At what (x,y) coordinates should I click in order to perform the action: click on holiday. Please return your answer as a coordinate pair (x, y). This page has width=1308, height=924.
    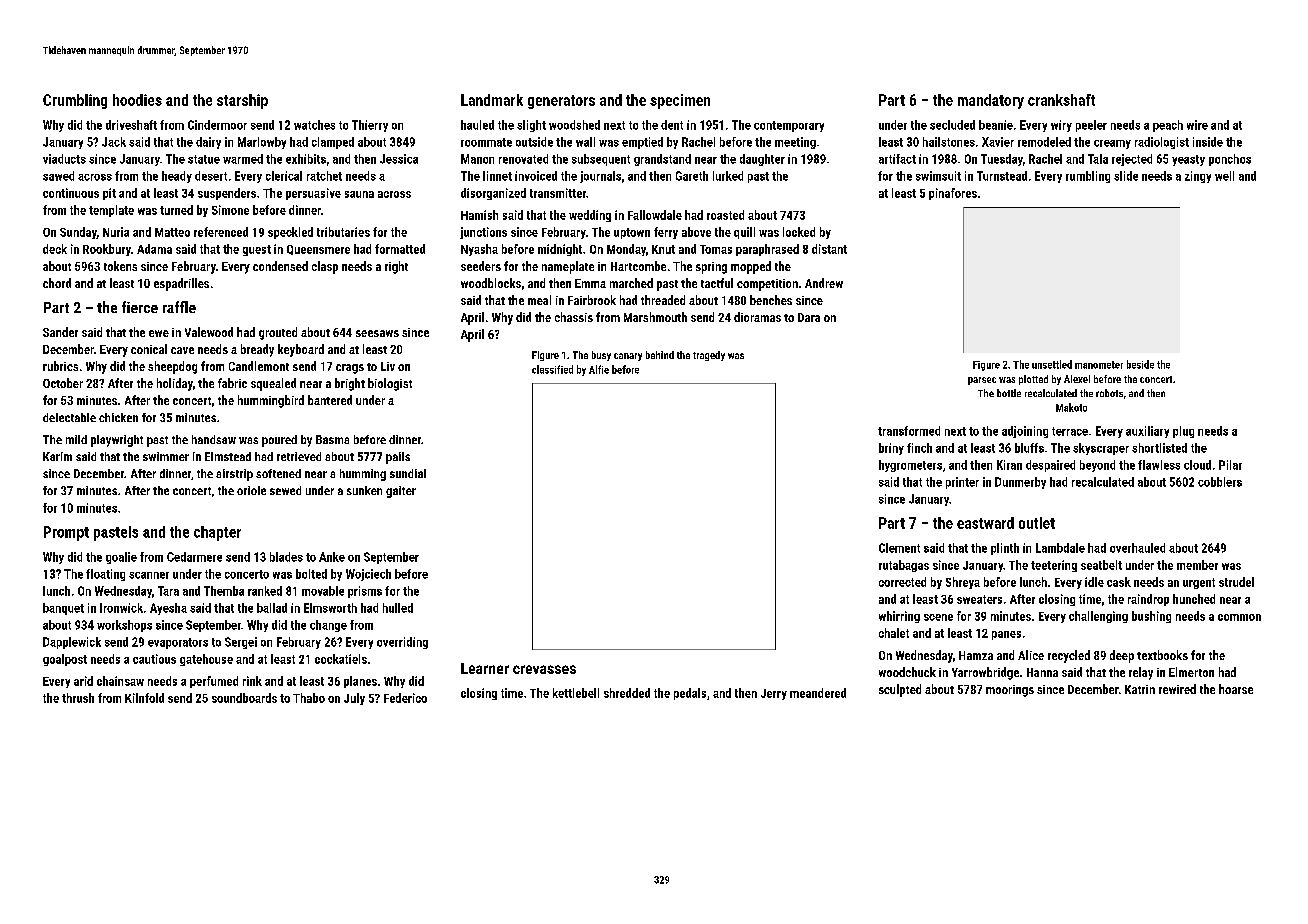
    Looking at the image, I should click on (175, 384).
